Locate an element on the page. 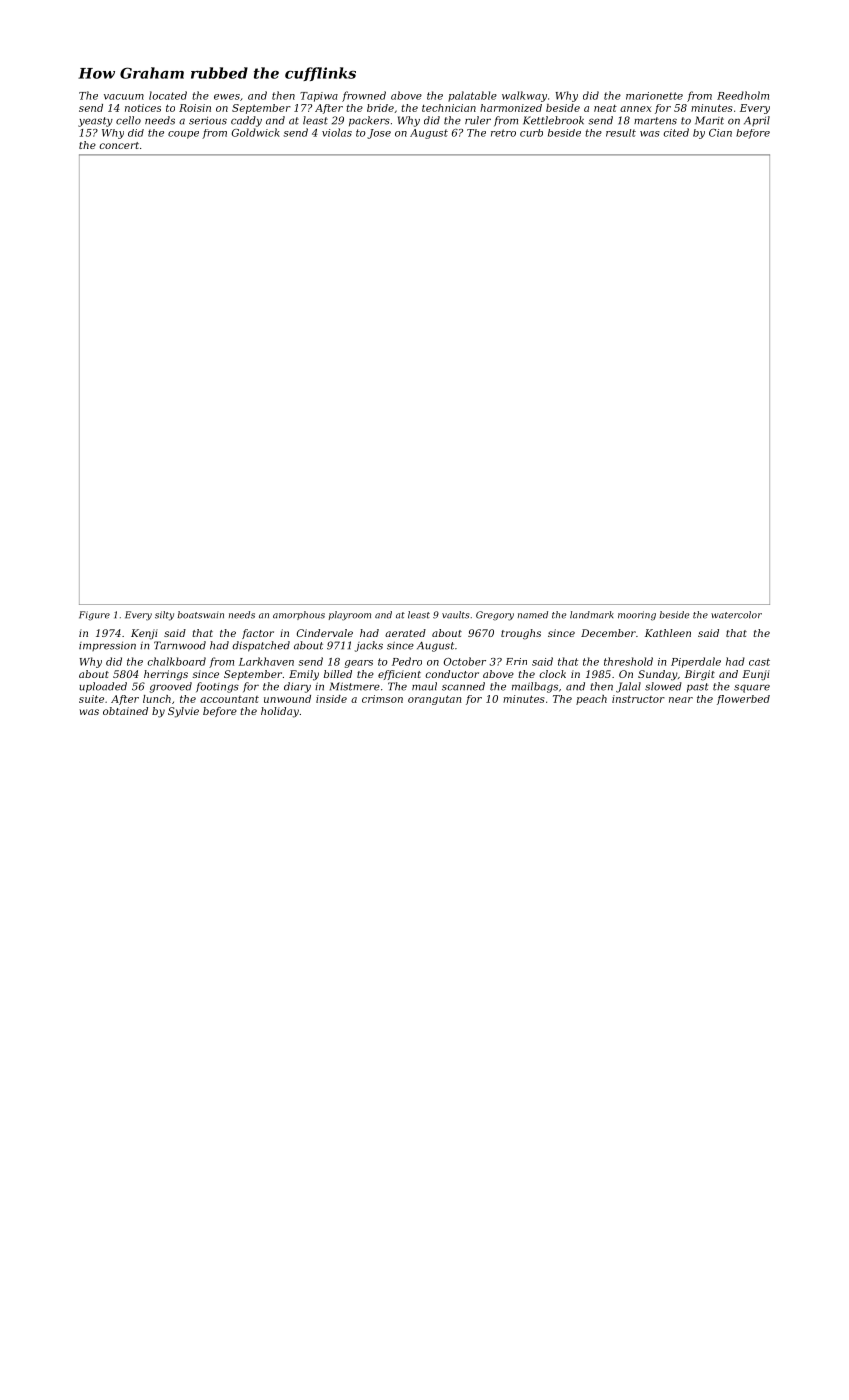 Image resolution: width=849 pixels, height=1400 pixels. watercolor is located at coordinates (736, 615).
